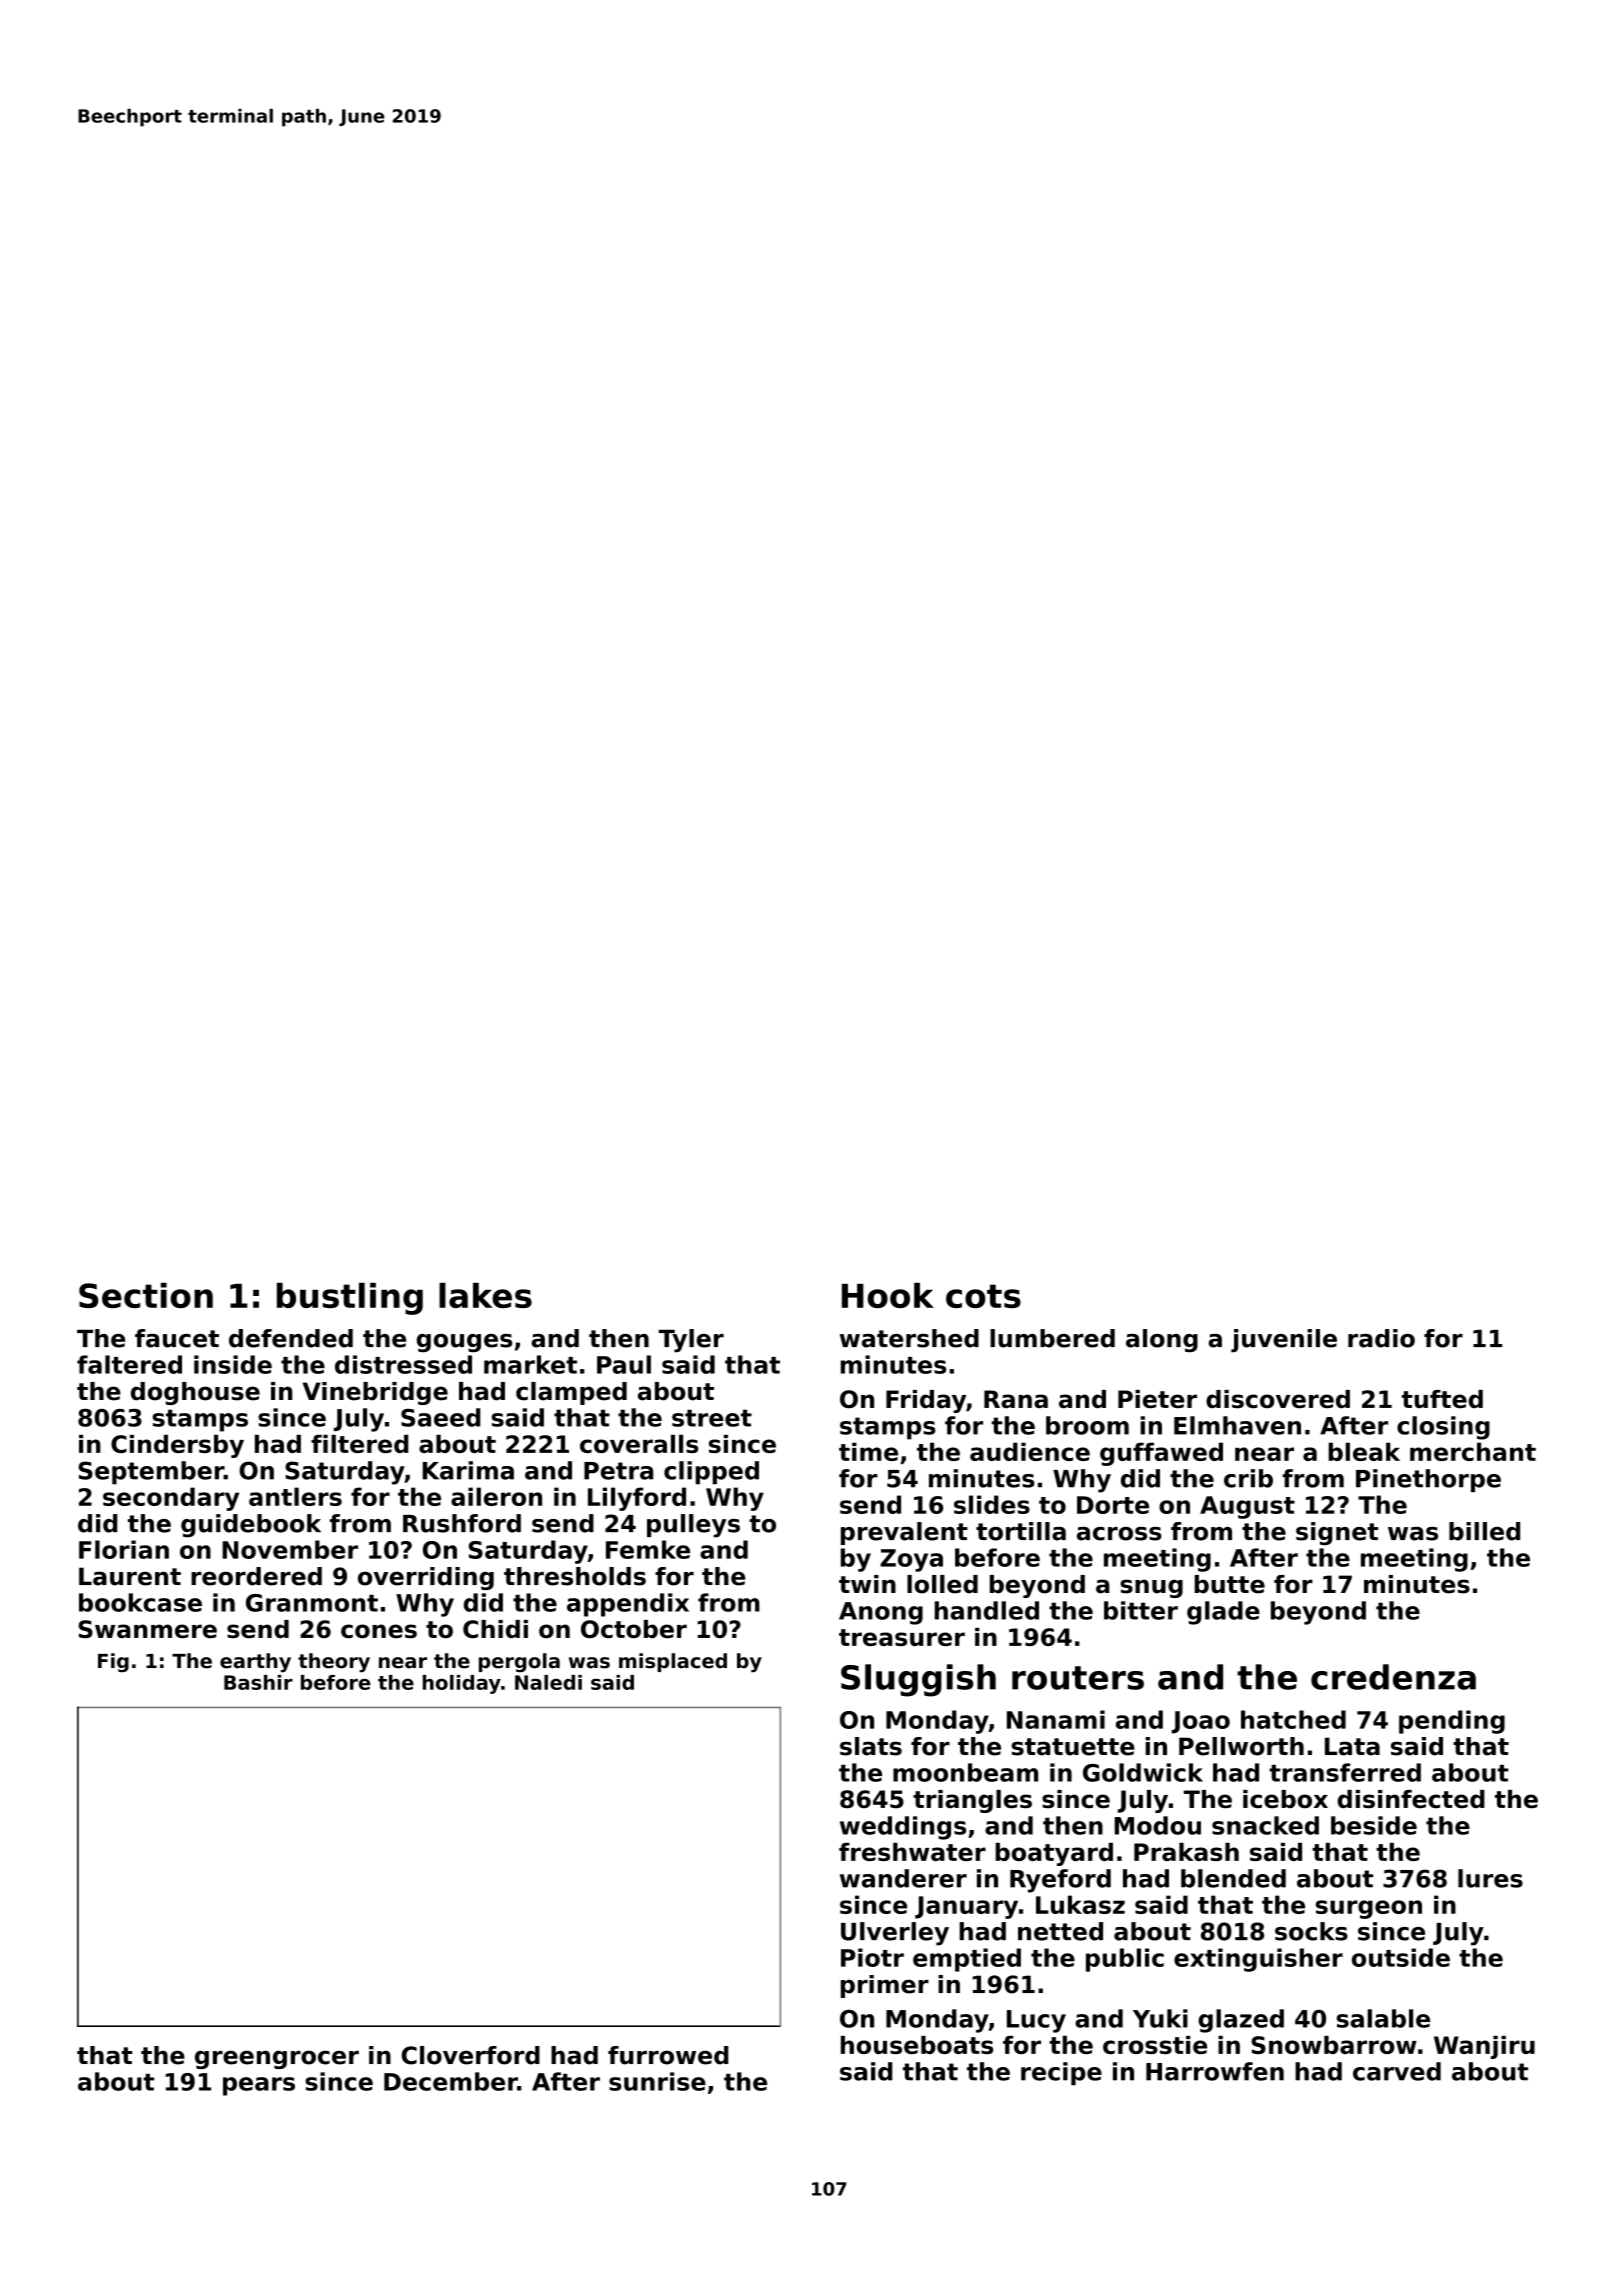 The image size is (1620, 2292). I want to click on Hook, so click(888, 1295).
